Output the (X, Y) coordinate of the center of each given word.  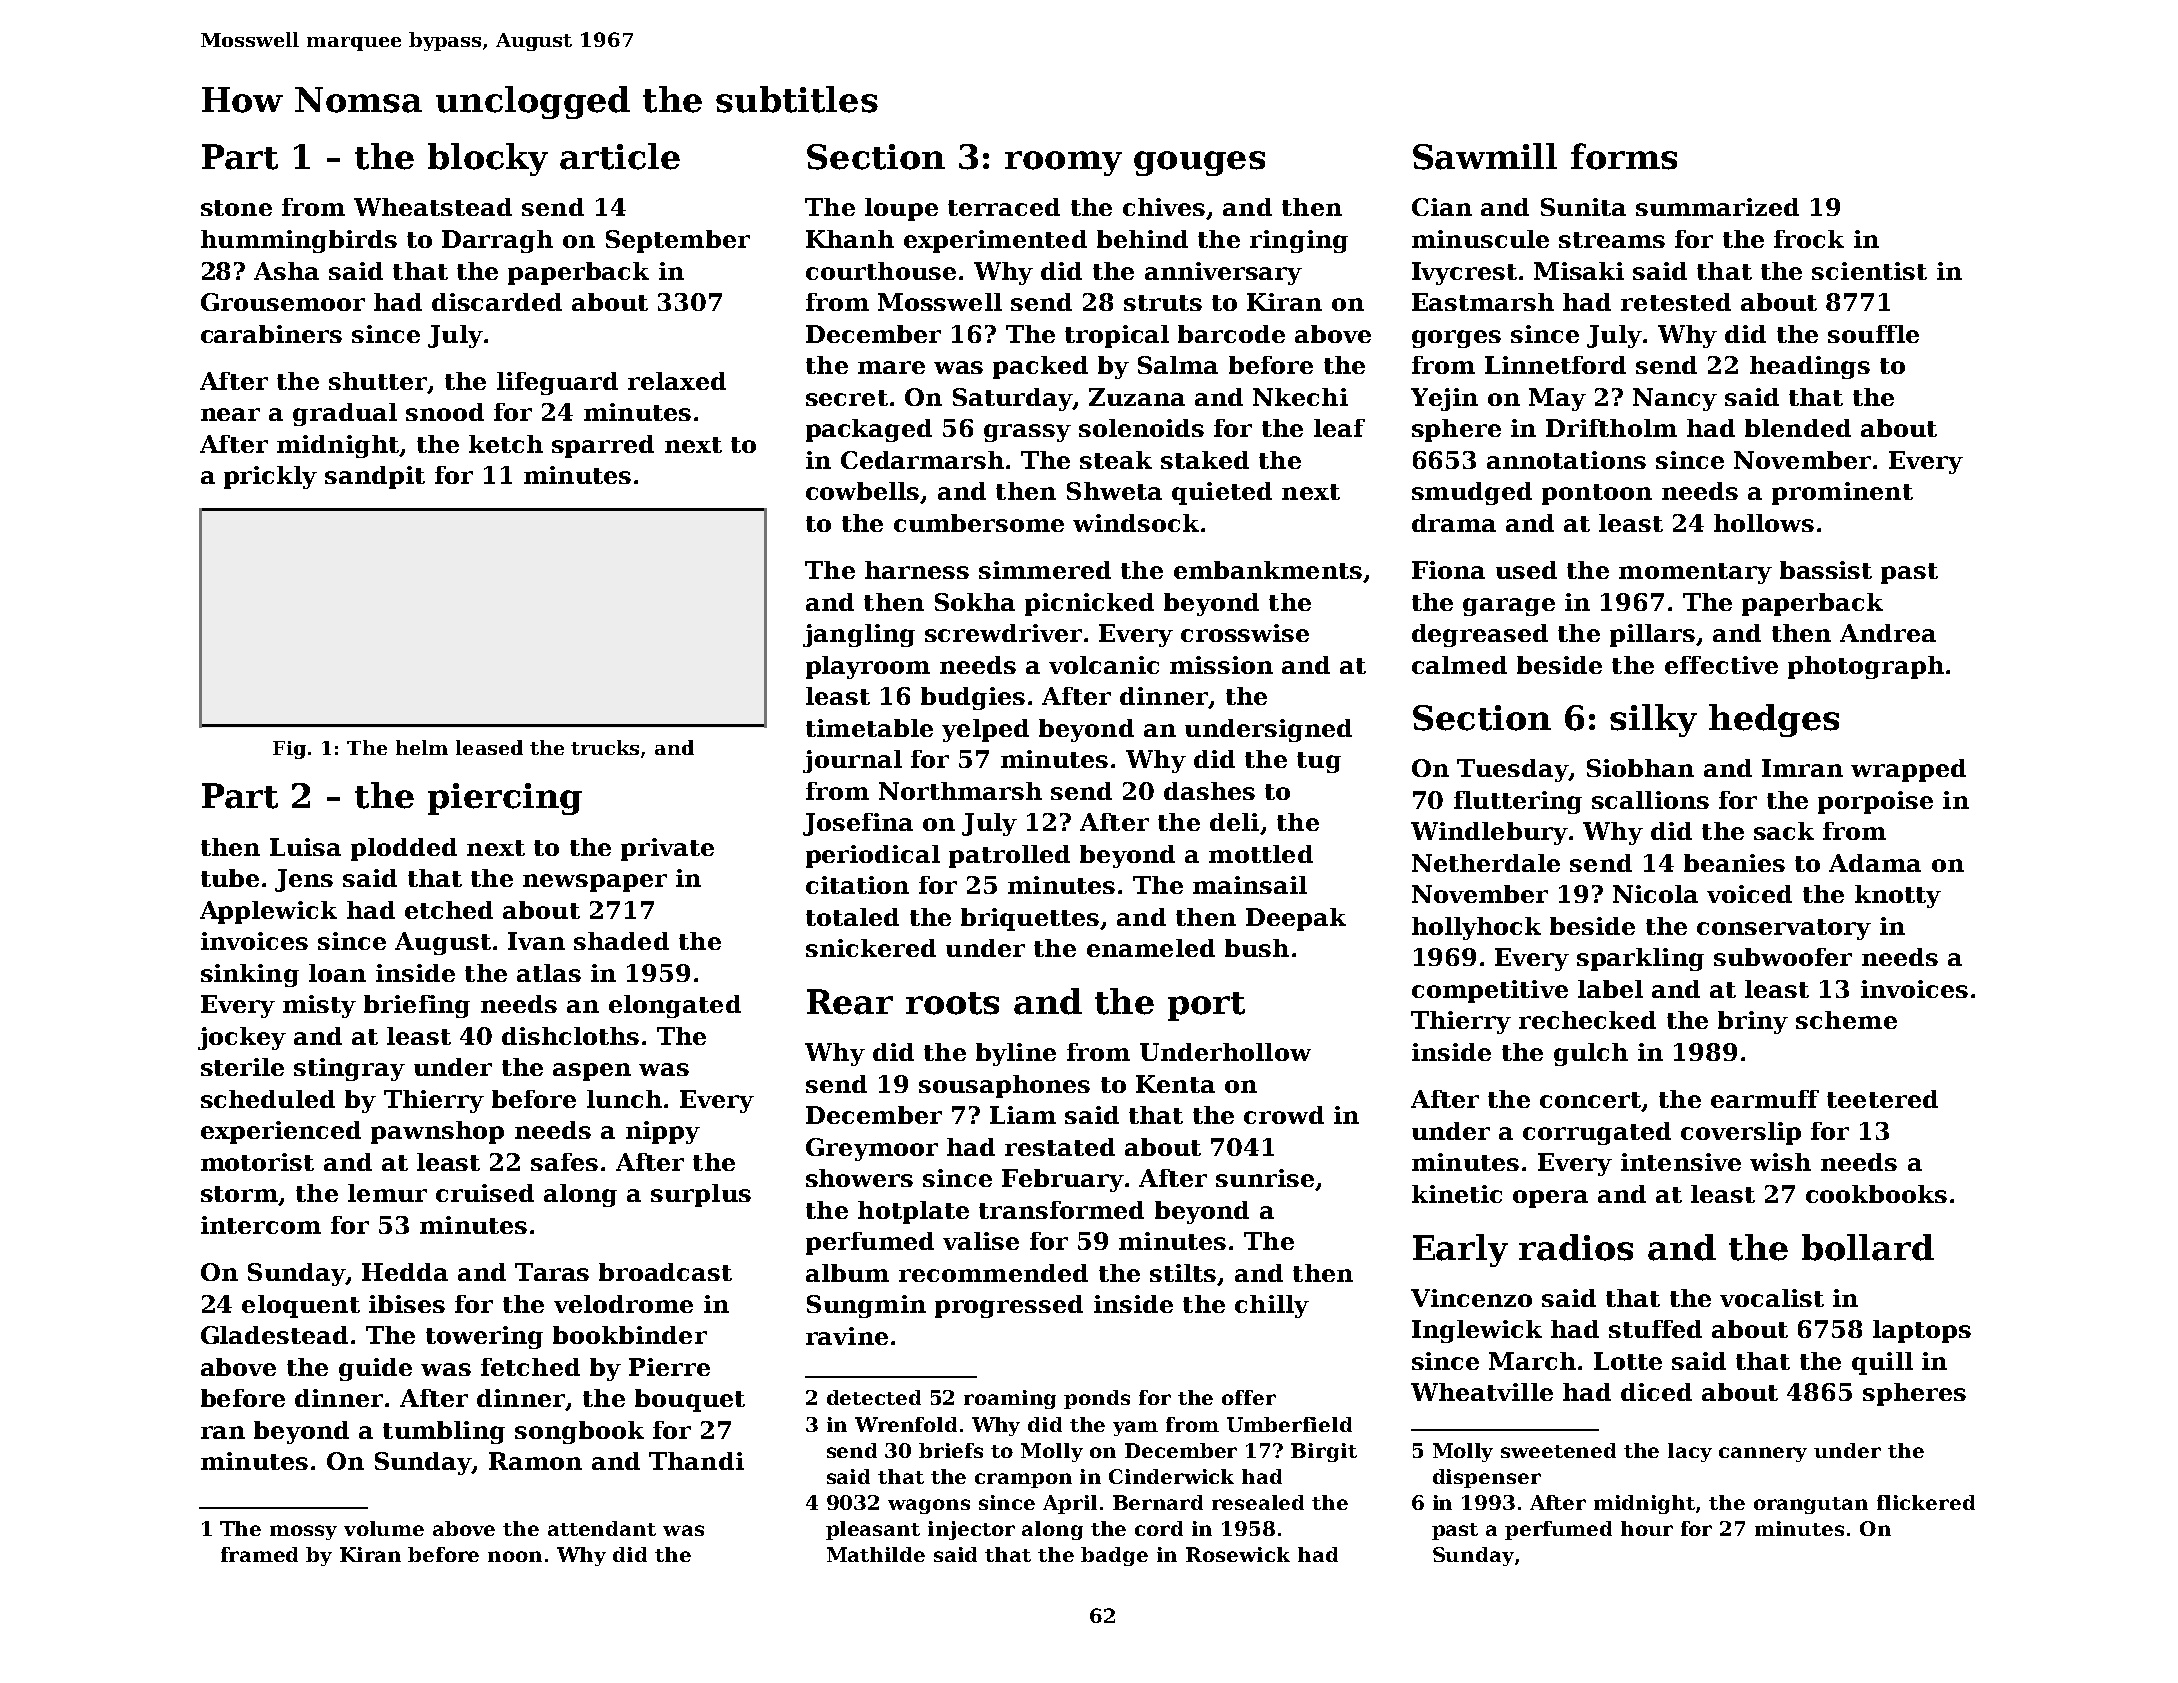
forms (1624, 156)
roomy (1063, 163)
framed (259, 1554)
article (620, 156)
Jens (304, 880)
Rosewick (1238, 1554)
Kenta (1175, 1084)
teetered (1882, 1099)
